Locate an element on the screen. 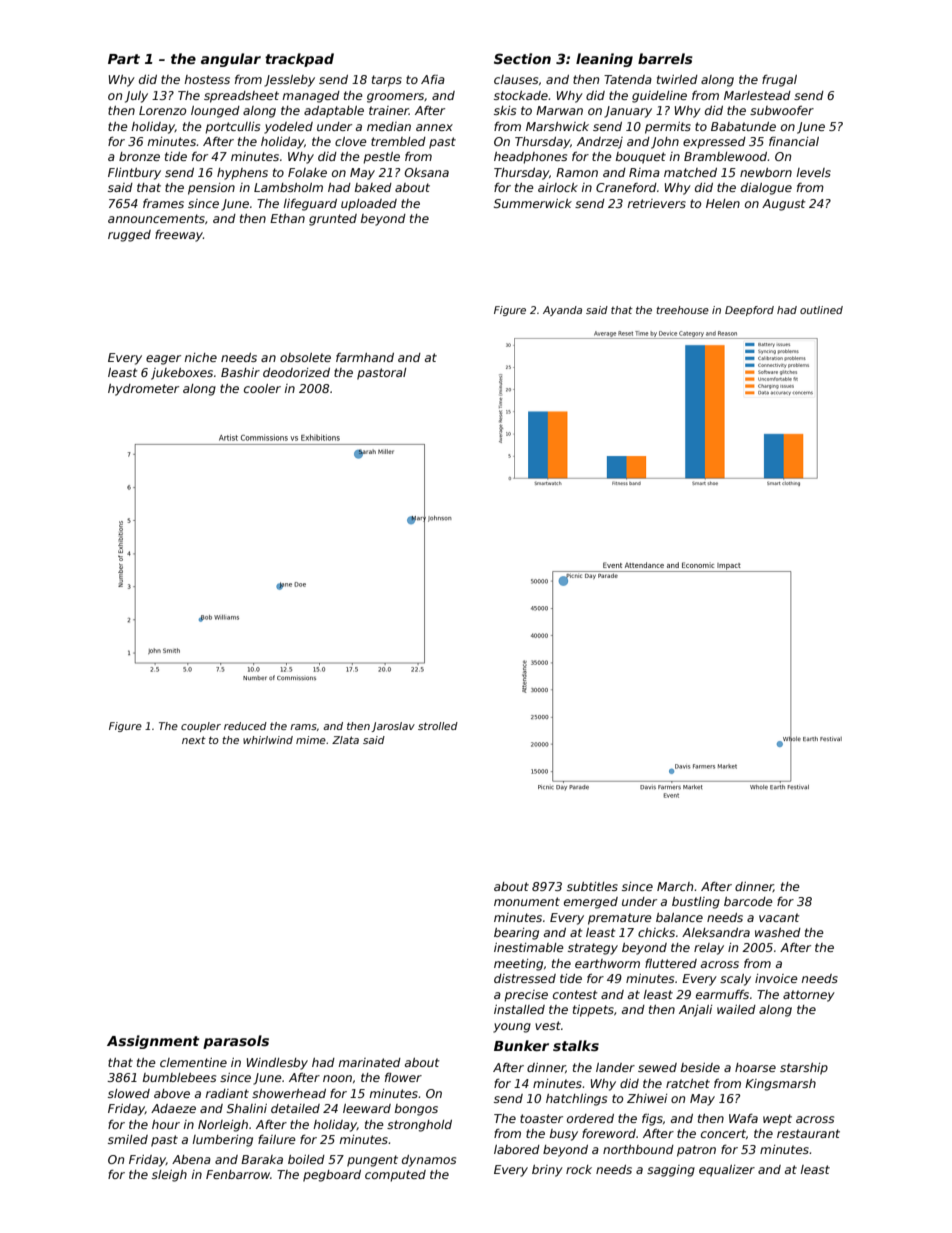 The height and width of the screenshot is (1233, 952). farmhand is located at coordinates (365, 357).
